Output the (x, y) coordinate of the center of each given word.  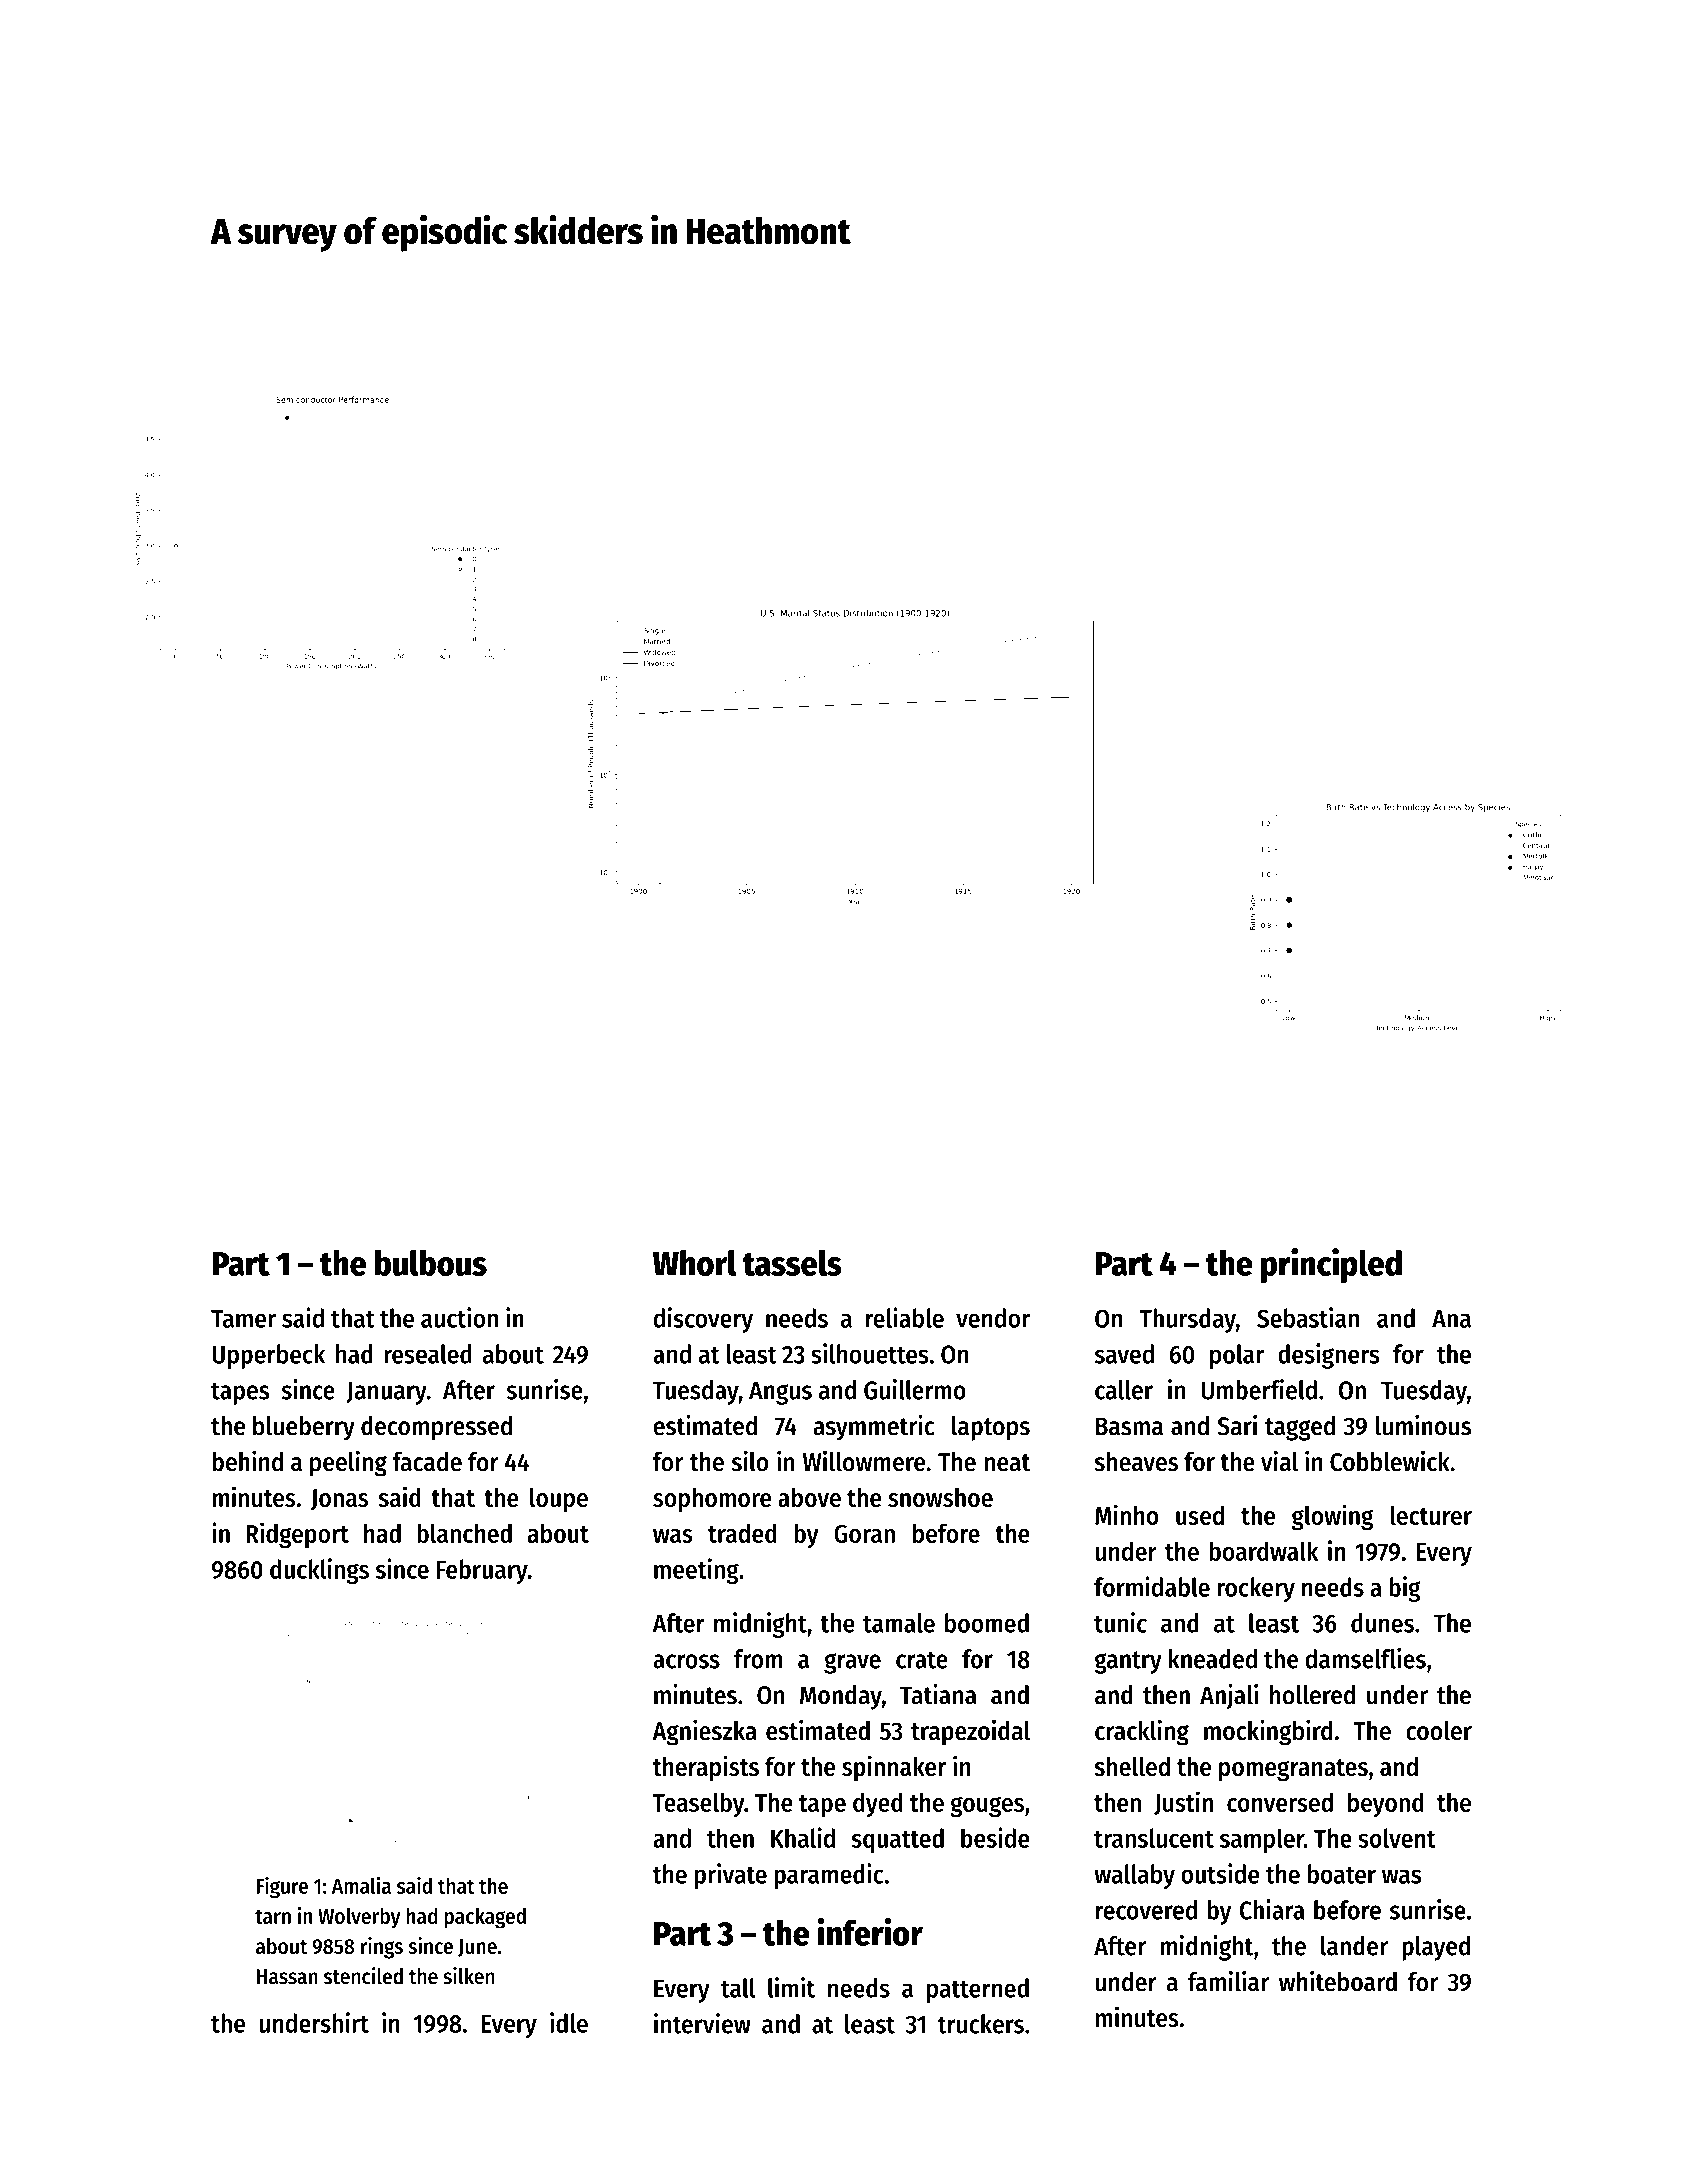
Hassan (287, 1977)
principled (1331, 1265)
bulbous (431, 1263)
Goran (864, 1533)
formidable (1152, 1586)
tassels (792, 1263)
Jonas (339, 1500)
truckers (981, 2024)
